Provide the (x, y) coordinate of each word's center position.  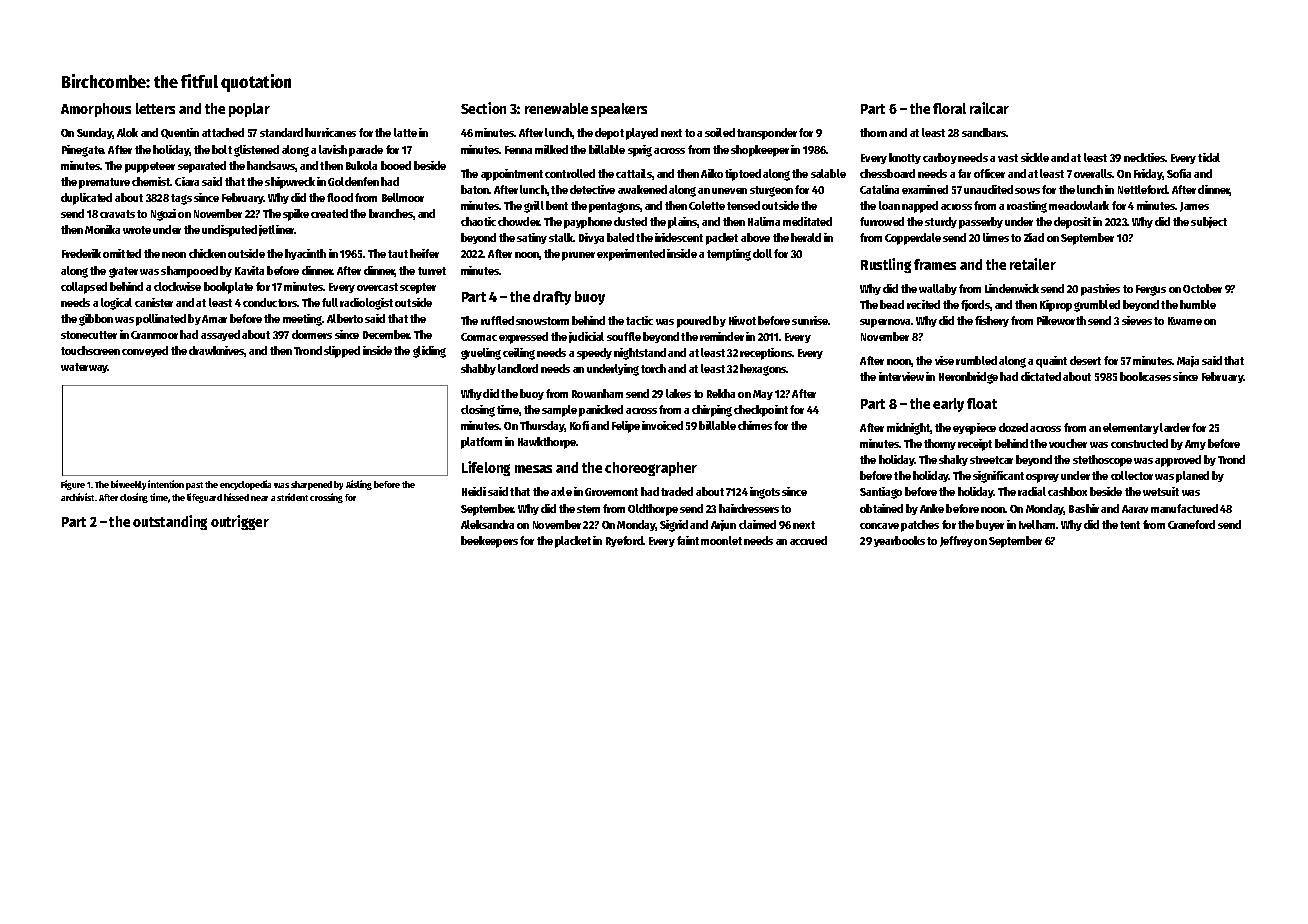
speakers (619, 110)
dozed (1013, 427)
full (330, 302)
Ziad (1034, 237)
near (259, 498)
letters (155, 108)
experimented (631, 255)
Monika (102, 229)
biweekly (128, 485)
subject (1209, 222)
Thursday (542, 426)
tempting (729, 255)
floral (949, 108)
